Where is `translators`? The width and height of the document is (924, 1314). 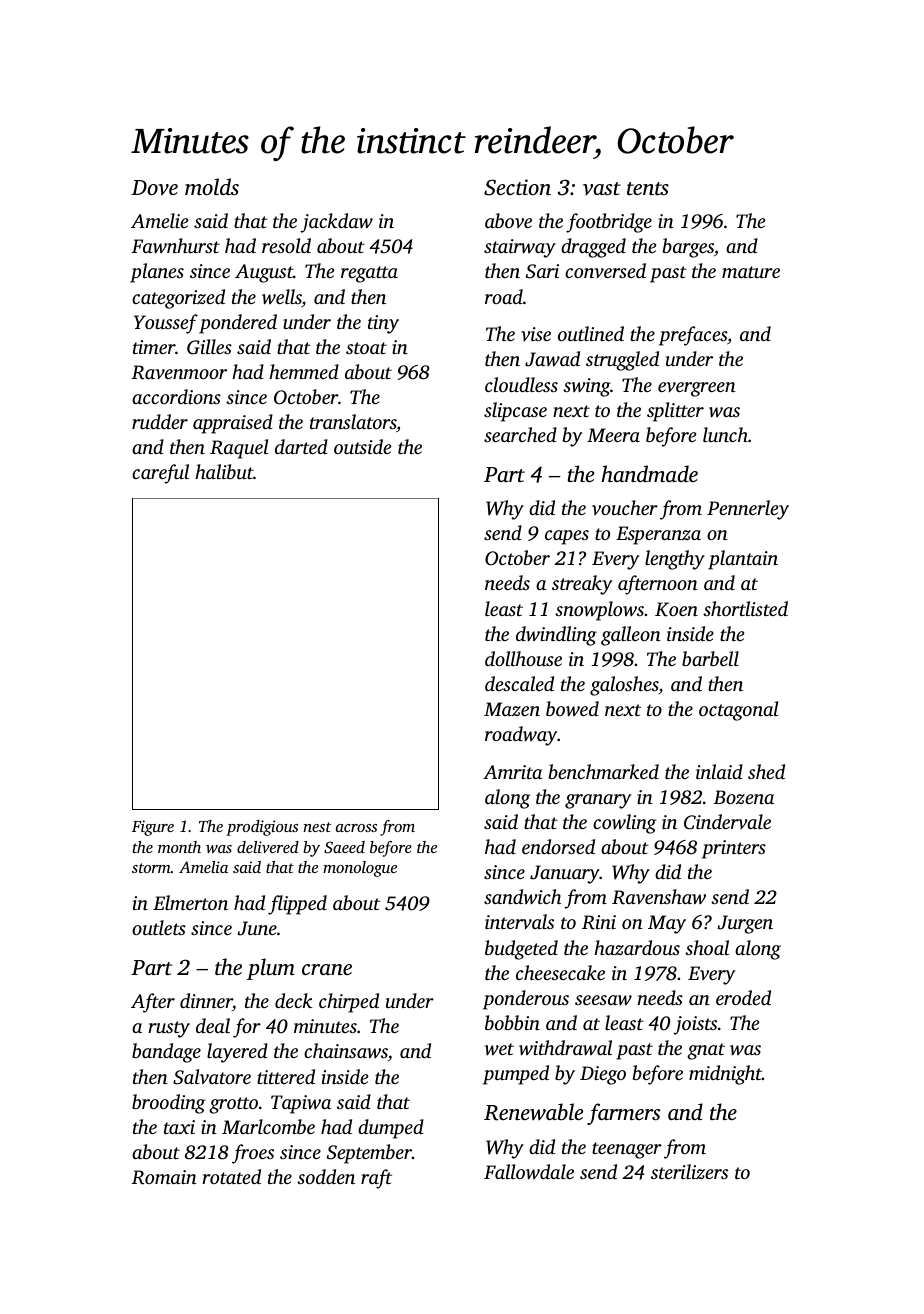
translators is located at coordinates (353, 421).
